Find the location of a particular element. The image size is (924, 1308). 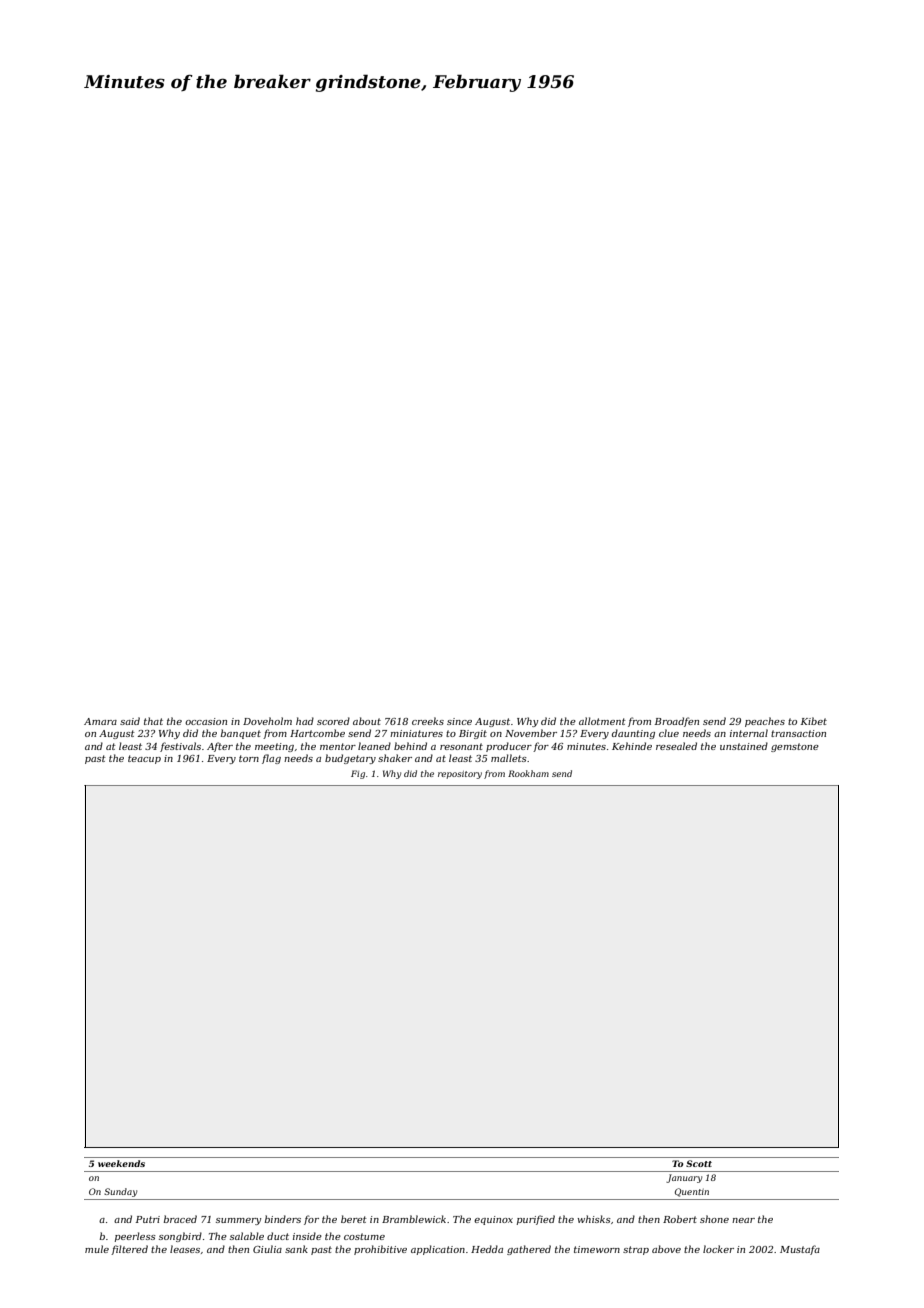

Broadfen is located at coordinates (677, 722).
